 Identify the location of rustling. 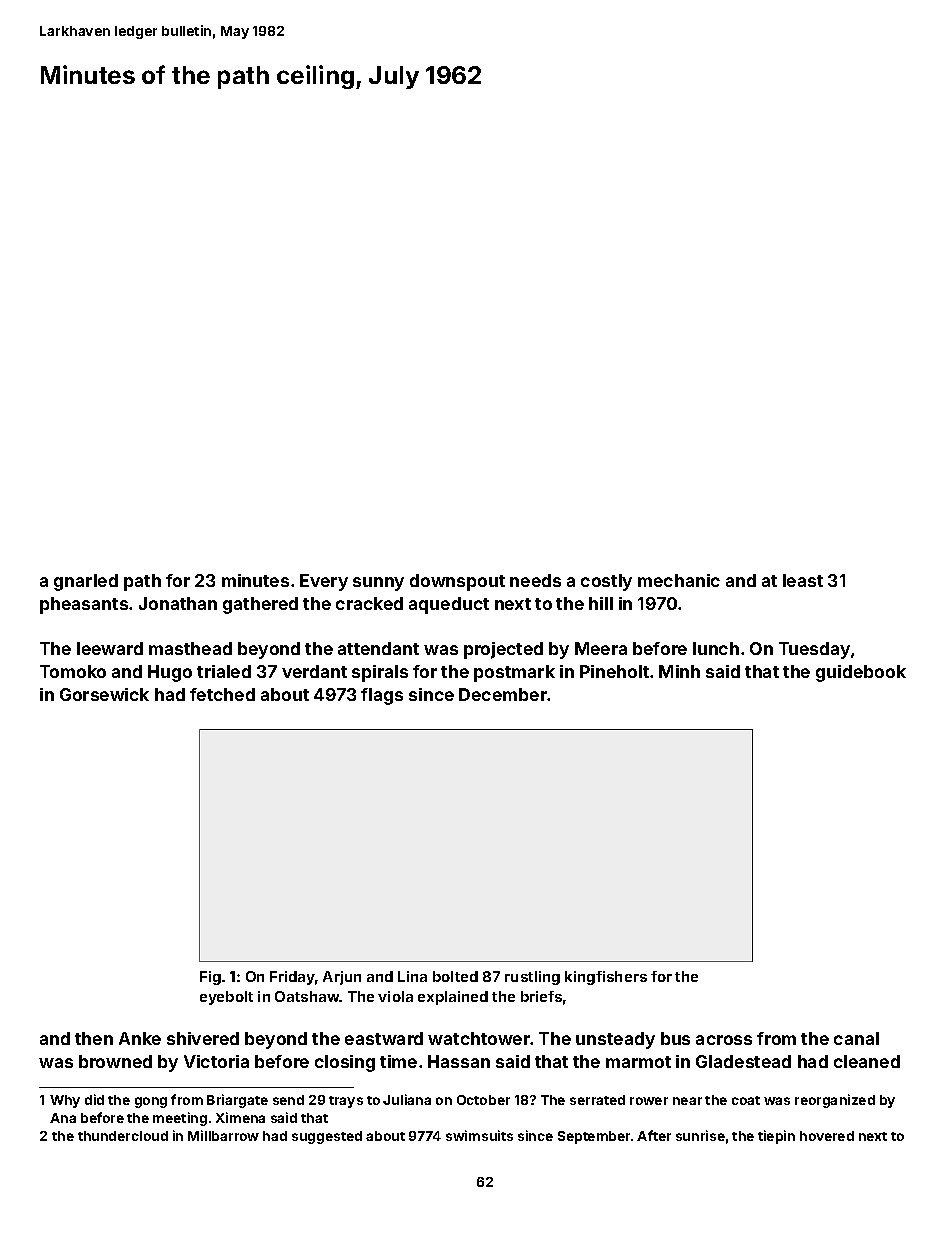
(532, 978).
